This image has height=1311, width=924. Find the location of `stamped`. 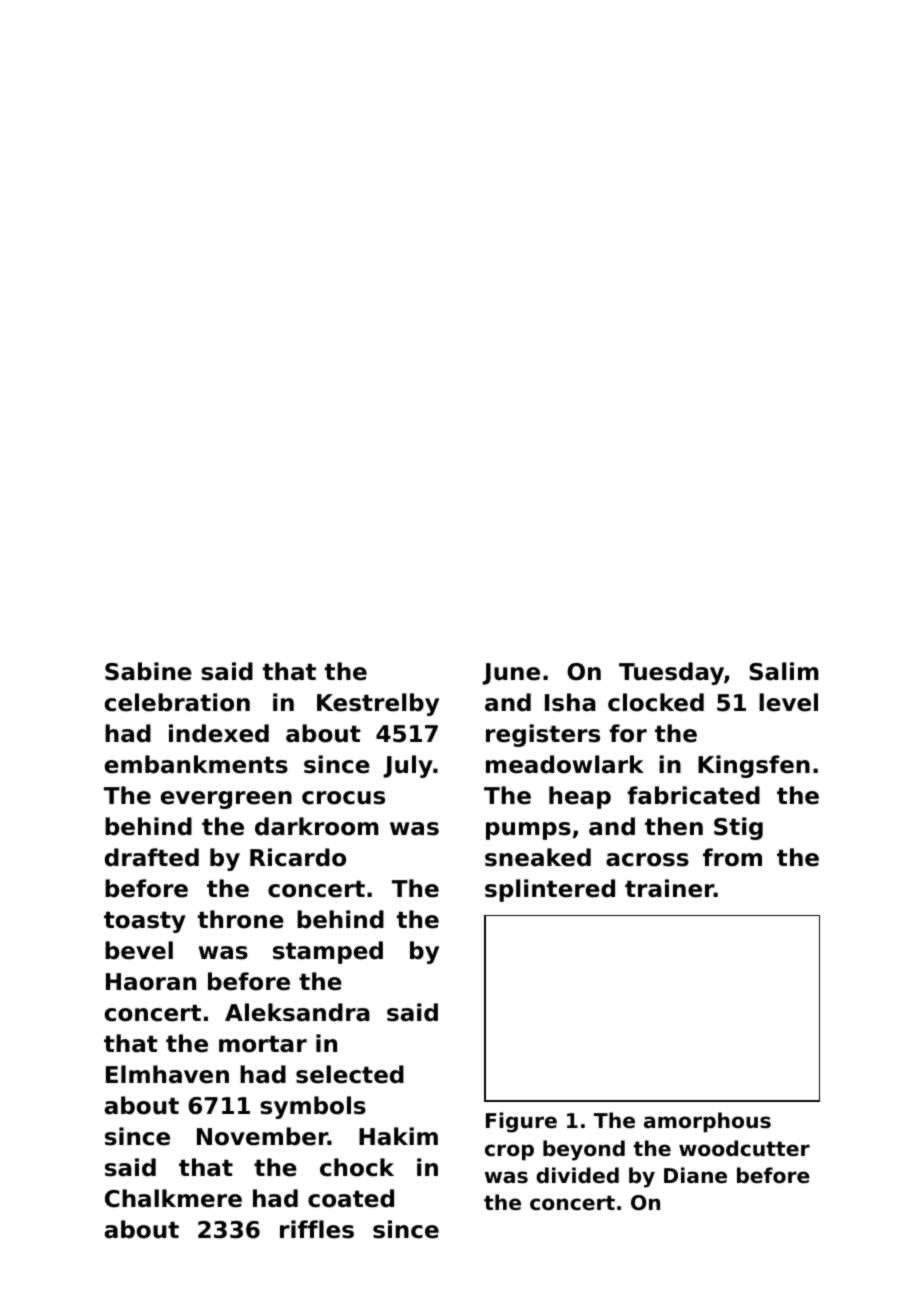

stamped is located at coordinates (328, 952).
